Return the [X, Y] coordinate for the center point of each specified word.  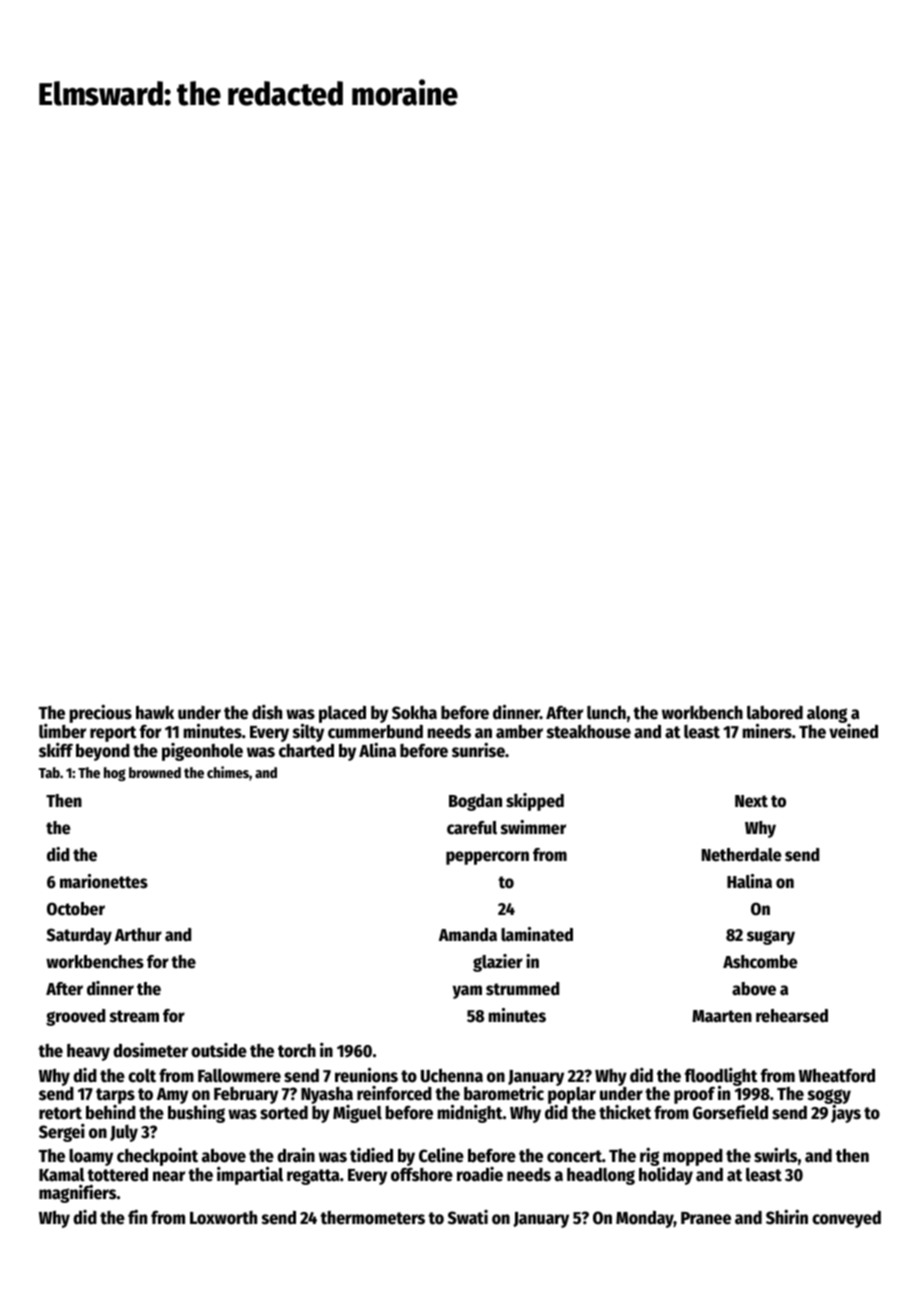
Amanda [468, 935]
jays [846, 1114]
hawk [155, 713]
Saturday [79, 936]
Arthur [138, 935]
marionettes [104, 881]
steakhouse [589, 732]
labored [775, 713]
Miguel [357, 1114]
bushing [196, 1114]
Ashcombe [760, 962]
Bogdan [475, 802]
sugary [771, 937]
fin [137, 1217]
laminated [537, 934]
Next [751, 801]
